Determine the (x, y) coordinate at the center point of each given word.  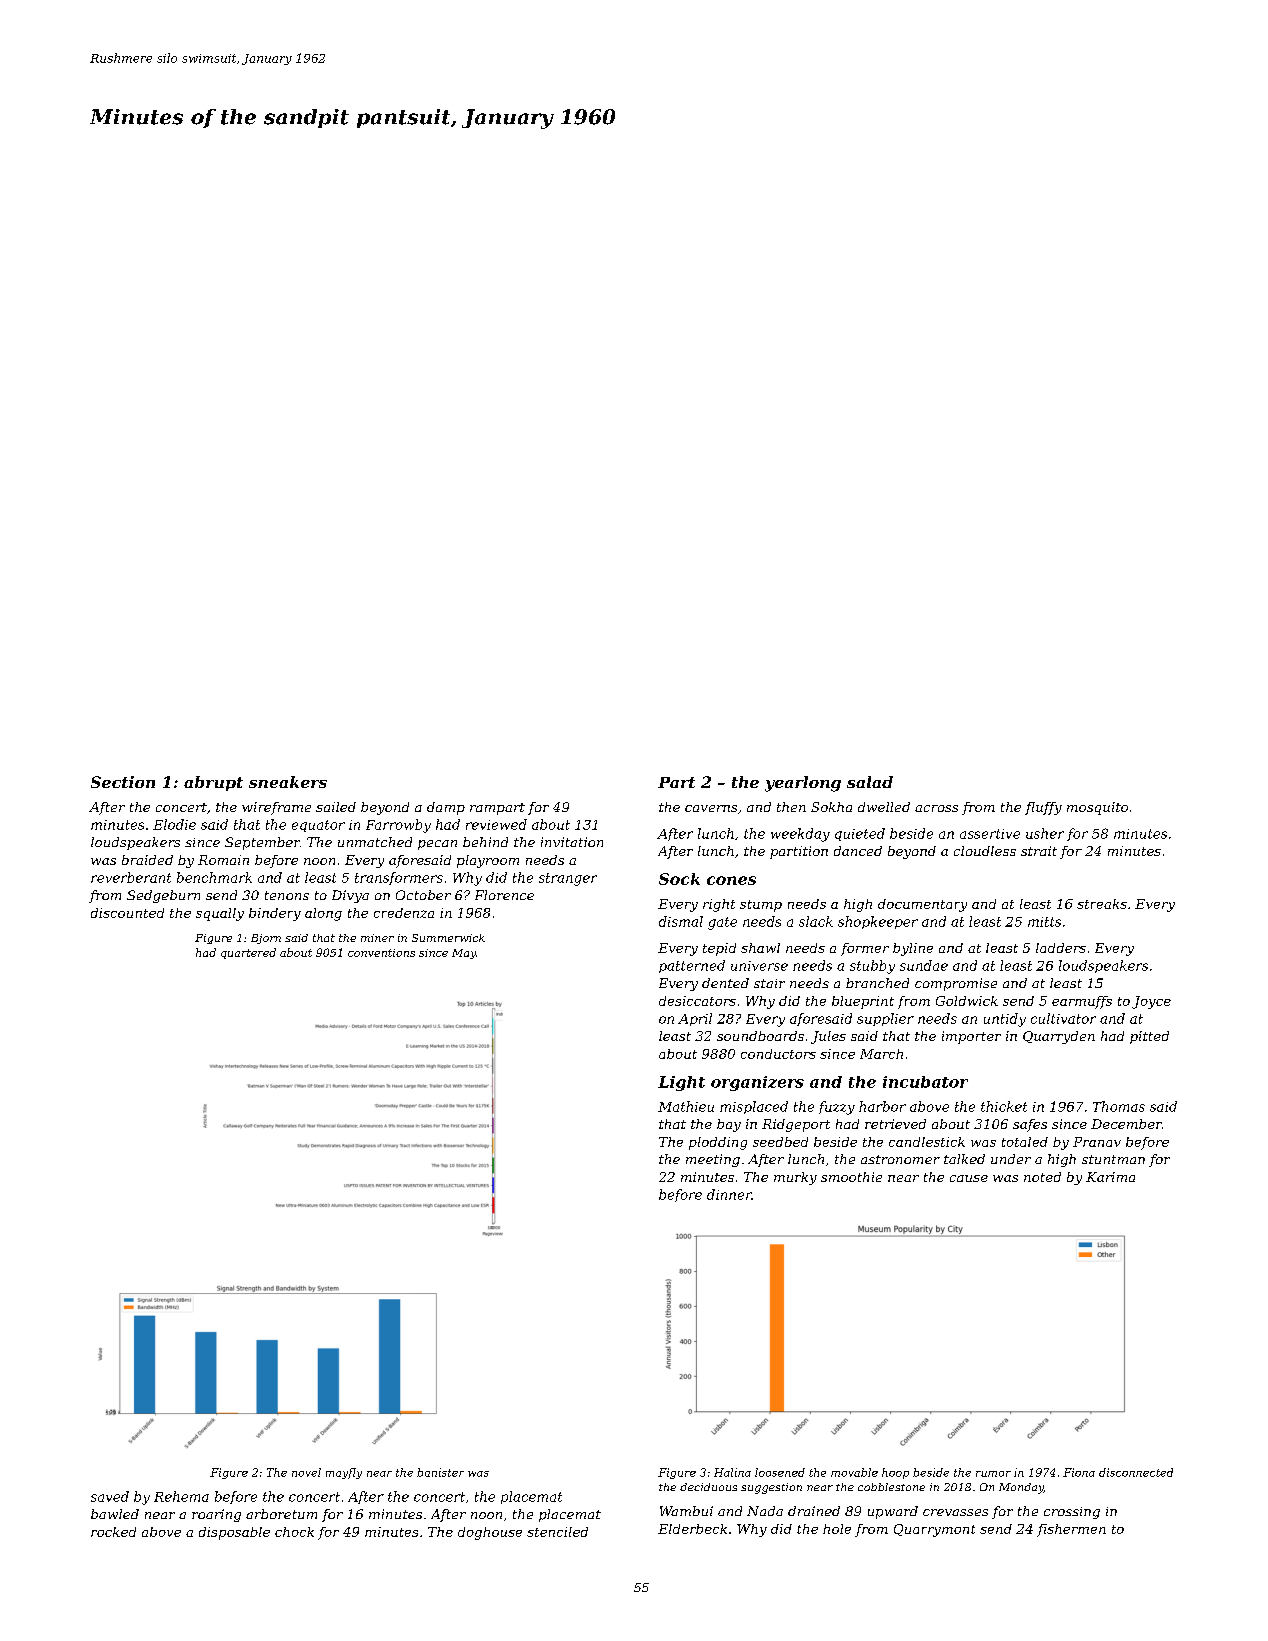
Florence (504, 895)
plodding (718, 1143)
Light (681, 1083)
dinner (729, 1194)
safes (1030, 1125)
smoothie (851, 1177)
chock (294, 1532)
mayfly (344, 1473)
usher (1045, 833)
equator (318, 826)
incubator (925, 1082)
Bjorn (266, 939)
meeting (713, 1160)
